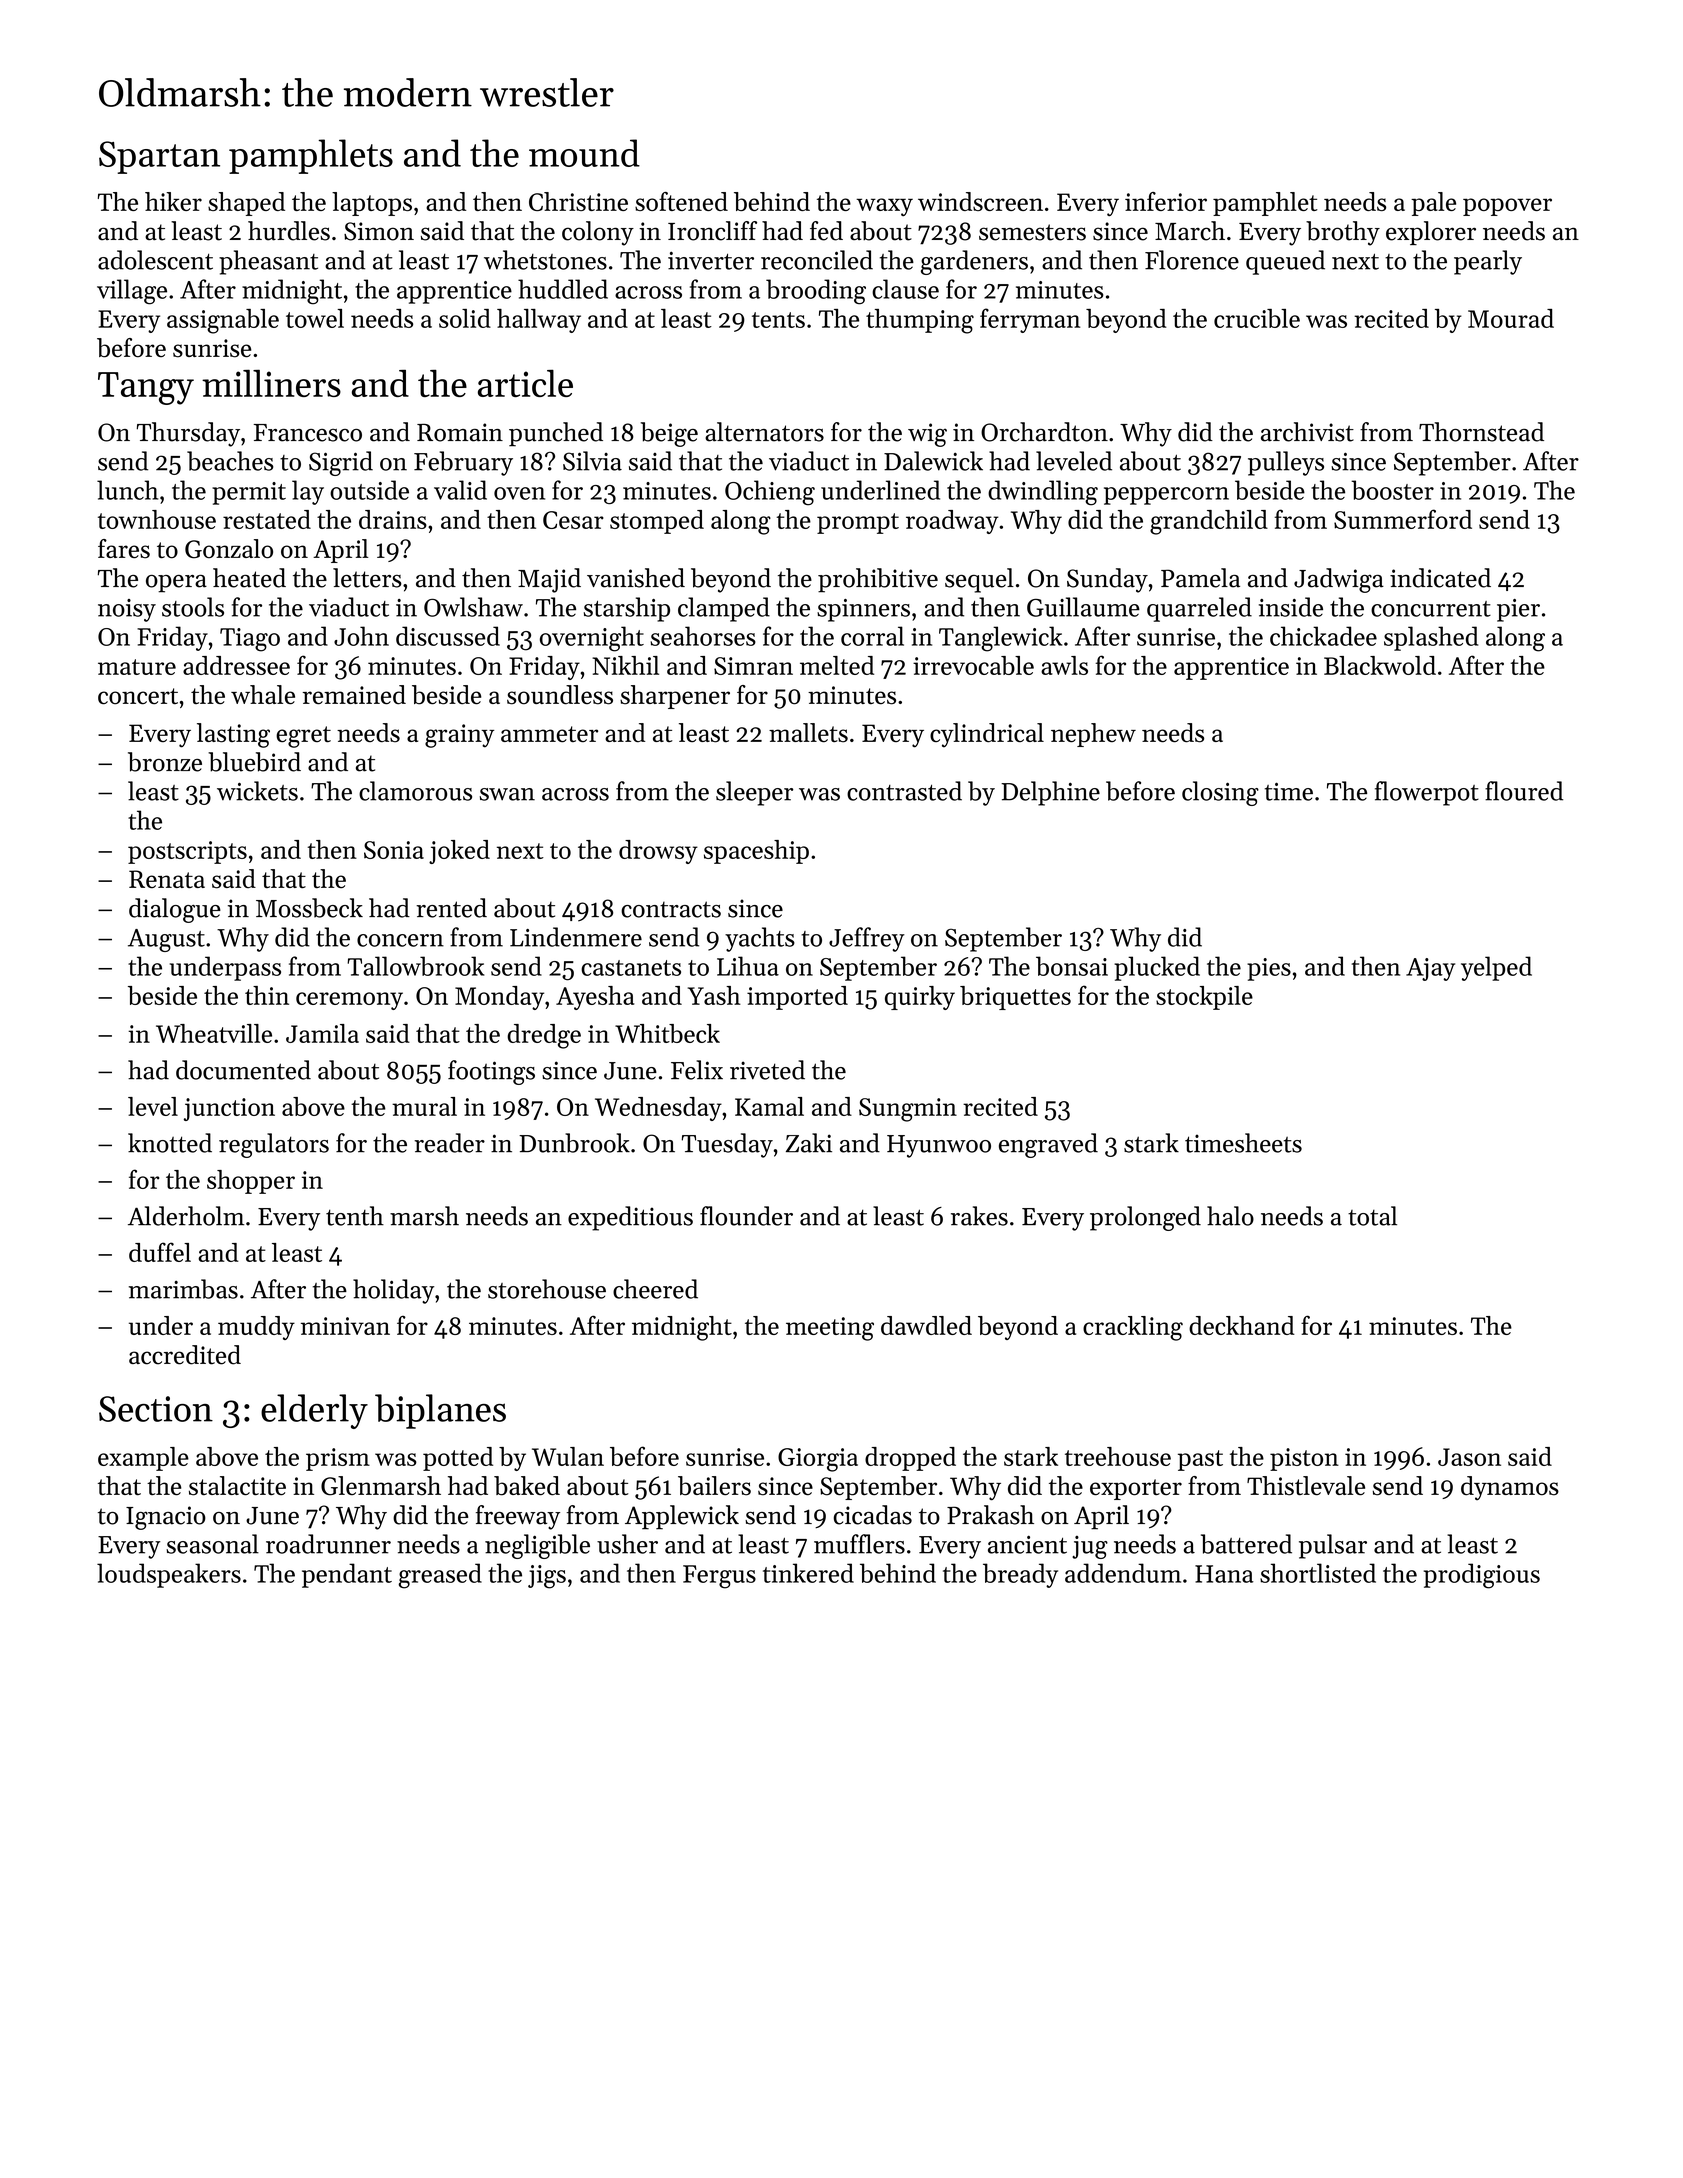  Describe the element at coordinates (867, 939) in the screenshot. I see `Jeffrey` at that location.
